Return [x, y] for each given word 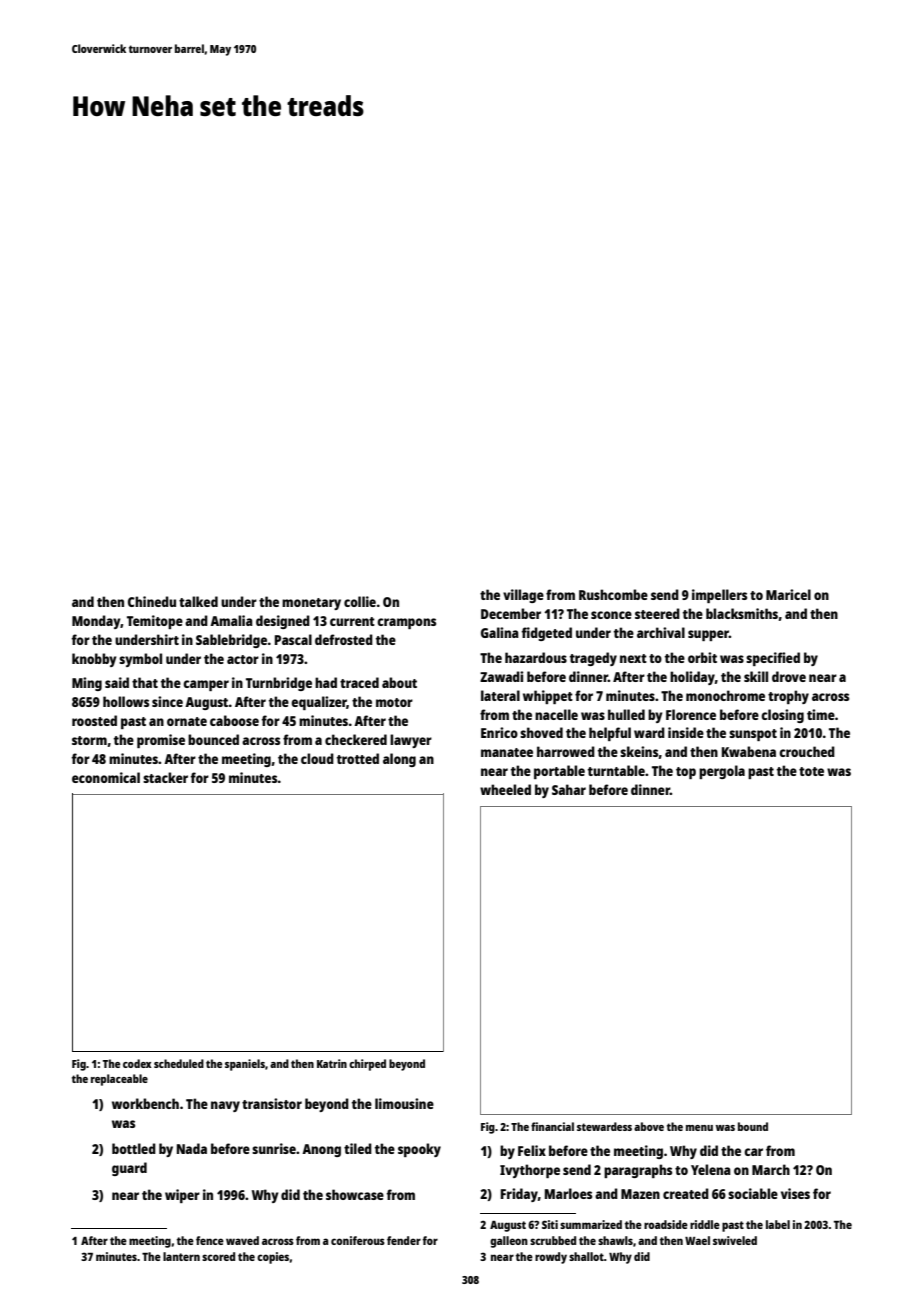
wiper [182, 1196]
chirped [367, 1065]
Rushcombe [613, 594]
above [649, 1126]
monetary [311, 604]
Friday [519, 1195]
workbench [145, 1103]
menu [699, 1128]
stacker [165, 777]
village [523, 596]
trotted [358, 758]
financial [552, 1126]
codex [137, 1063]
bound [753, 1126]
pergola [722, 772]
